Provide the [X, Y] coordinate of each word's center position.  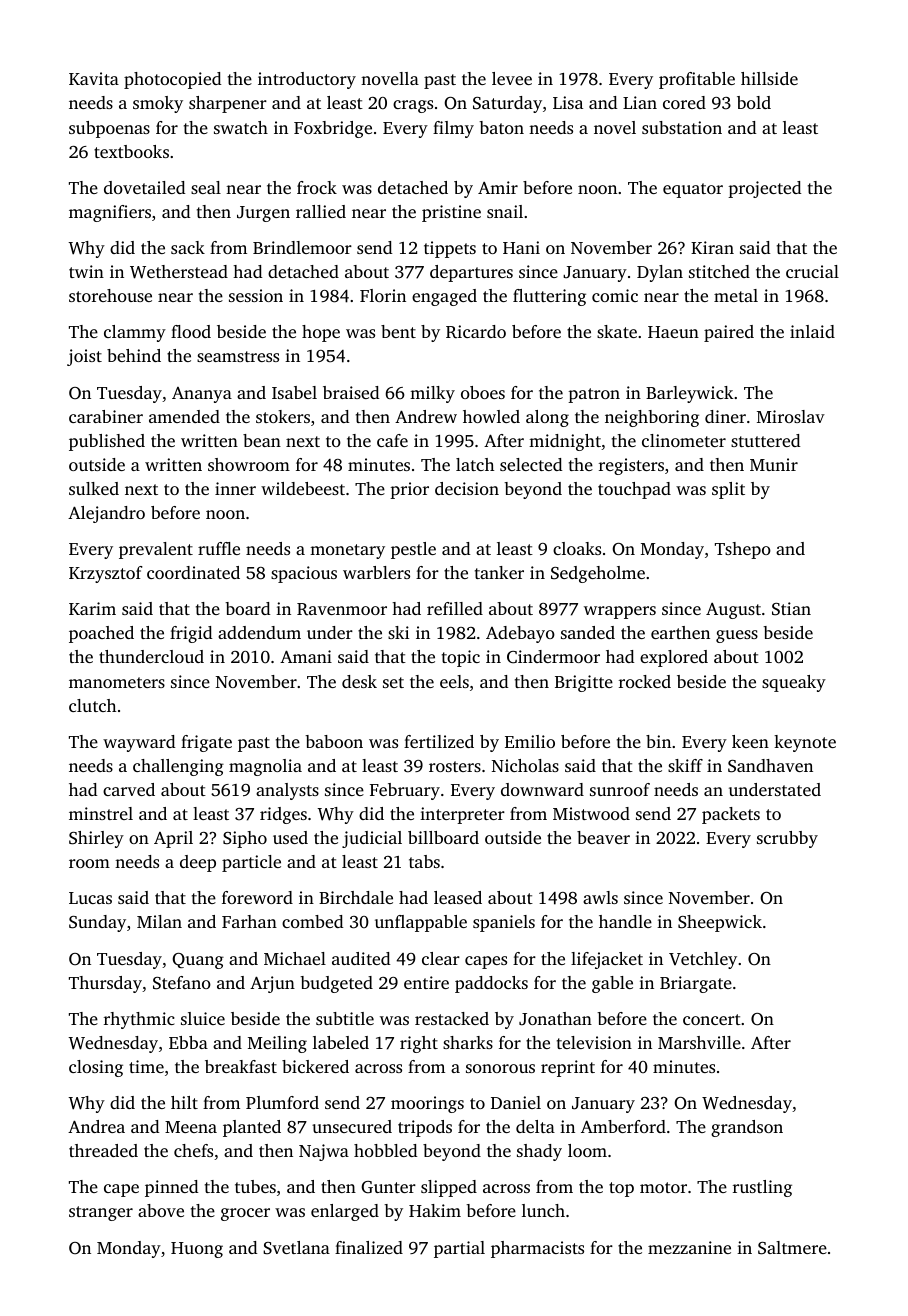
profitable [697, 80]
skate [617, 331]
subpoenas [109, 129]
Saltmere [792, 1248]
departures [471, 273]
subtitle [345, 1018]
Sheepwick [720, 923]
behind [134, 355]
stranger [101, 1213]
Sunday [97, 923]
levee [512, 78]
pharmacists [537, 1249]
